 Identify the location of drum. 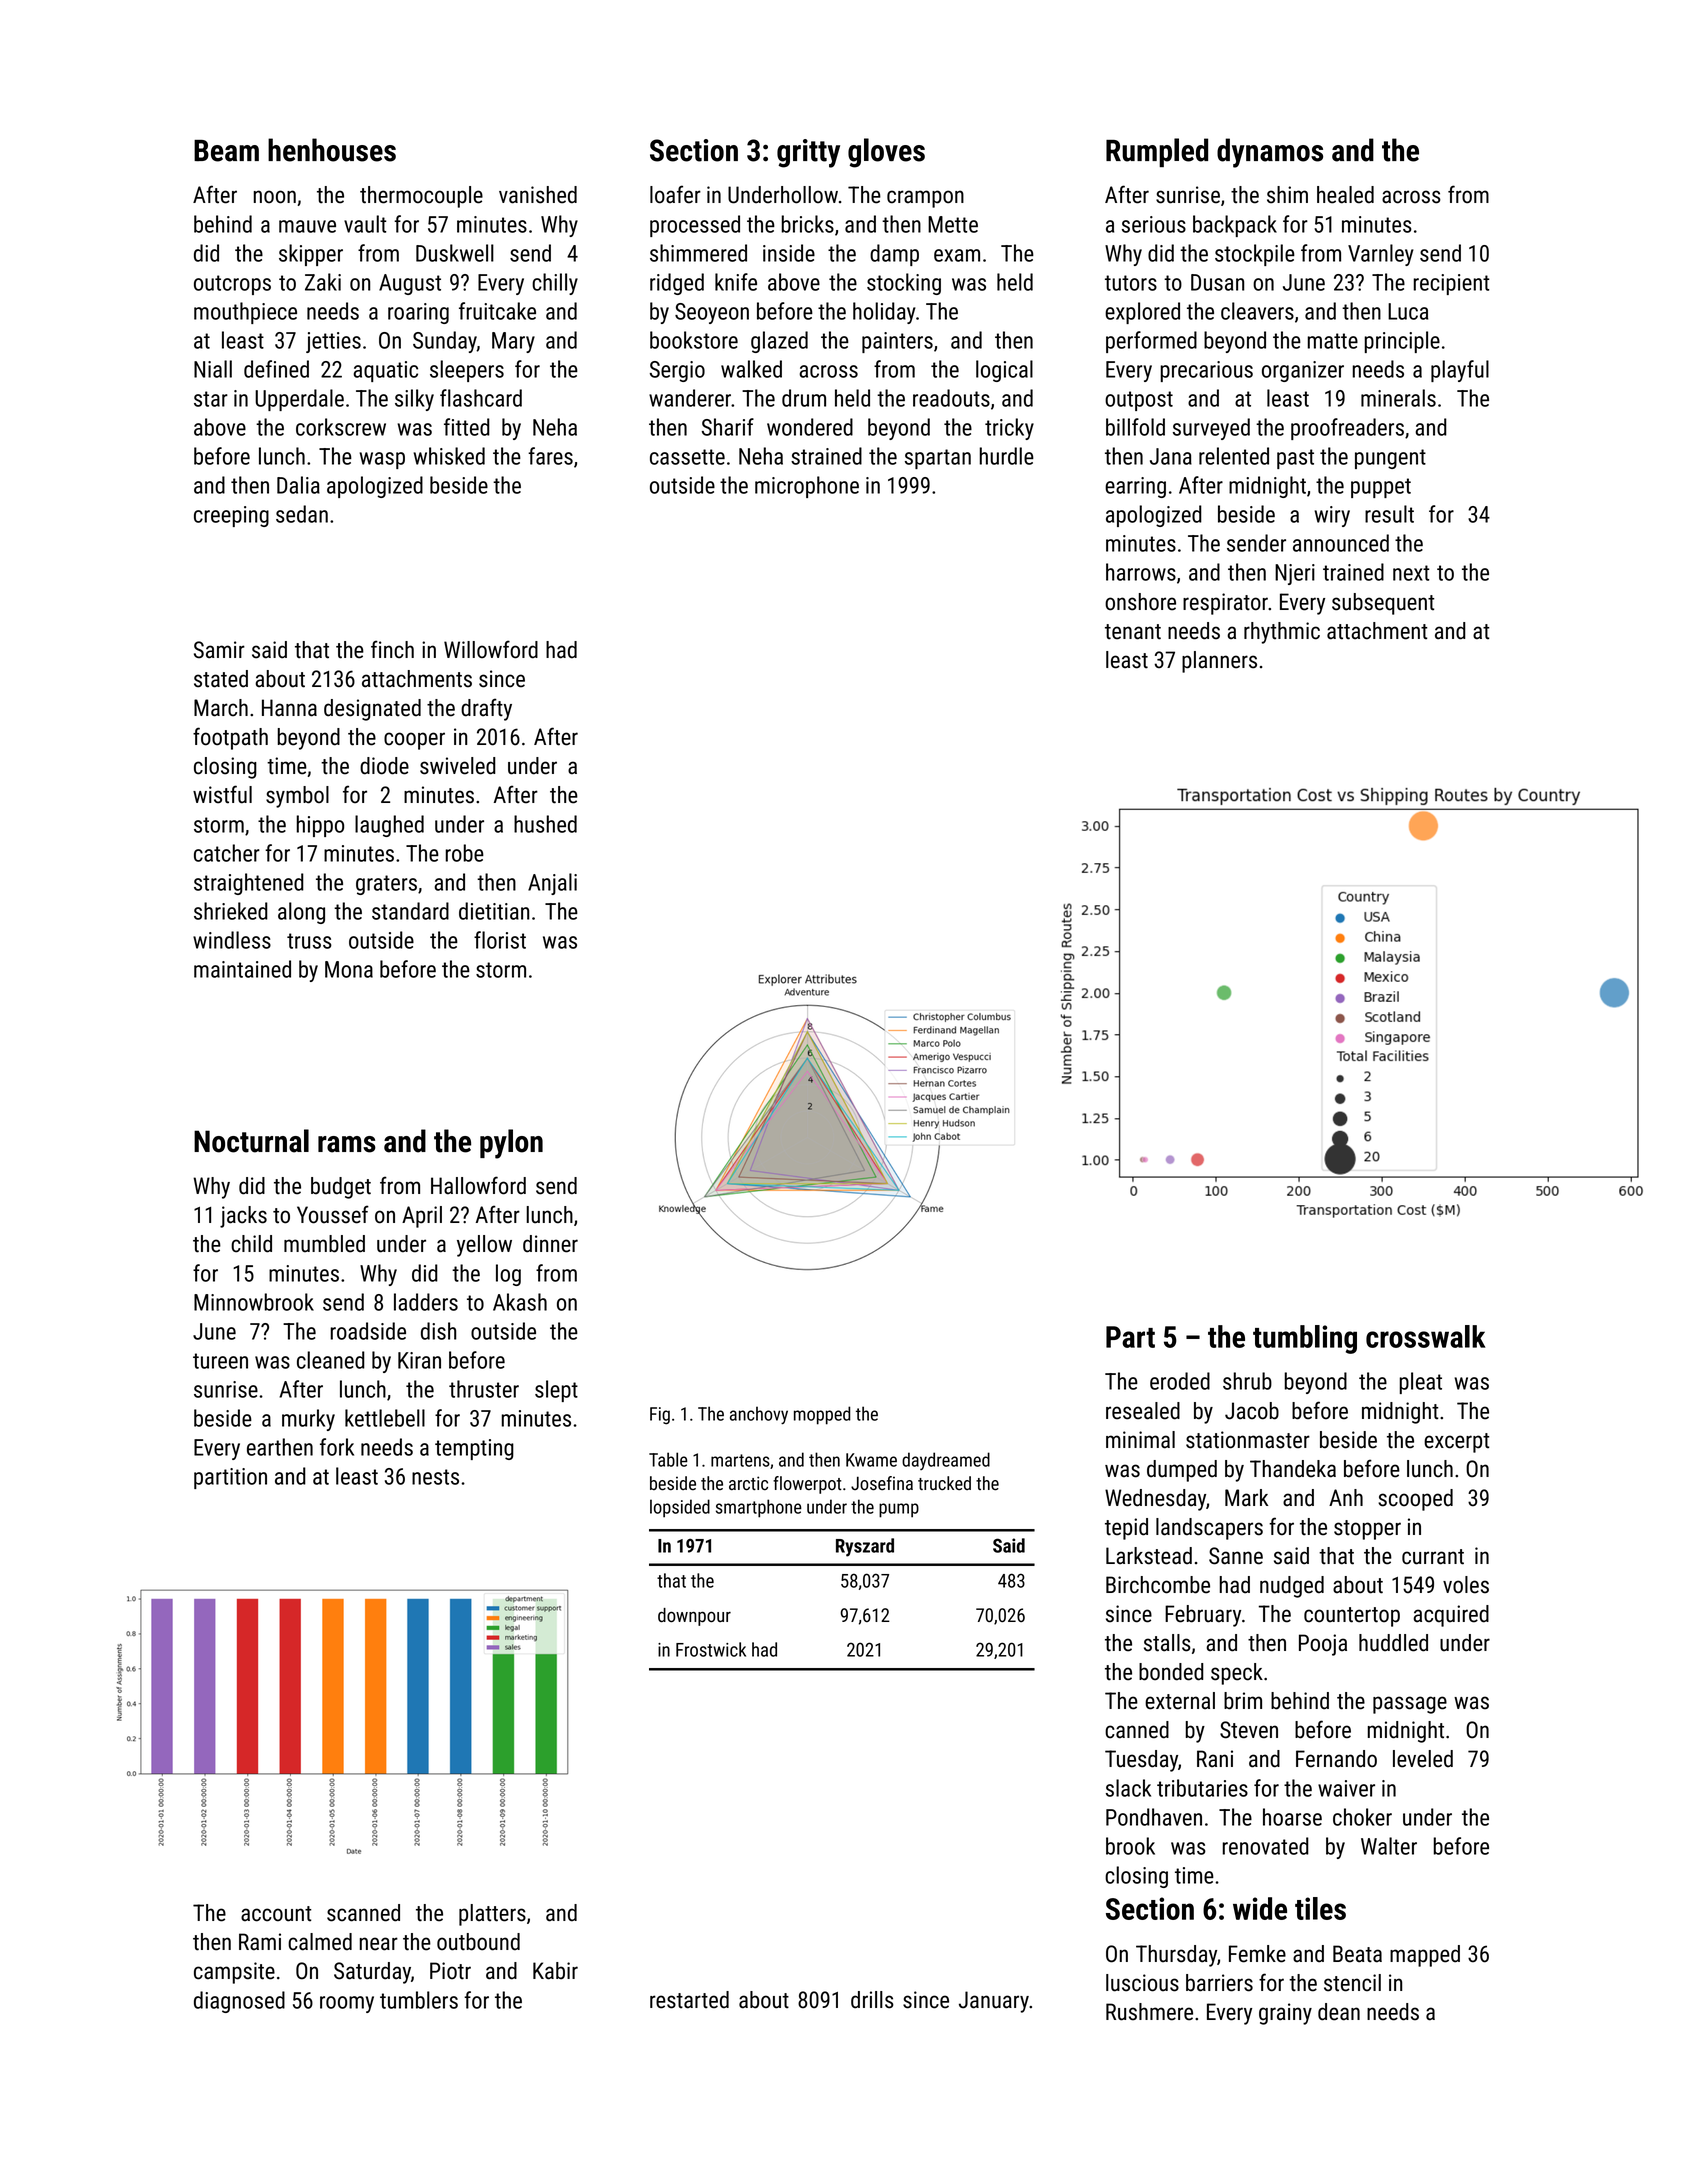
(804, 398).
